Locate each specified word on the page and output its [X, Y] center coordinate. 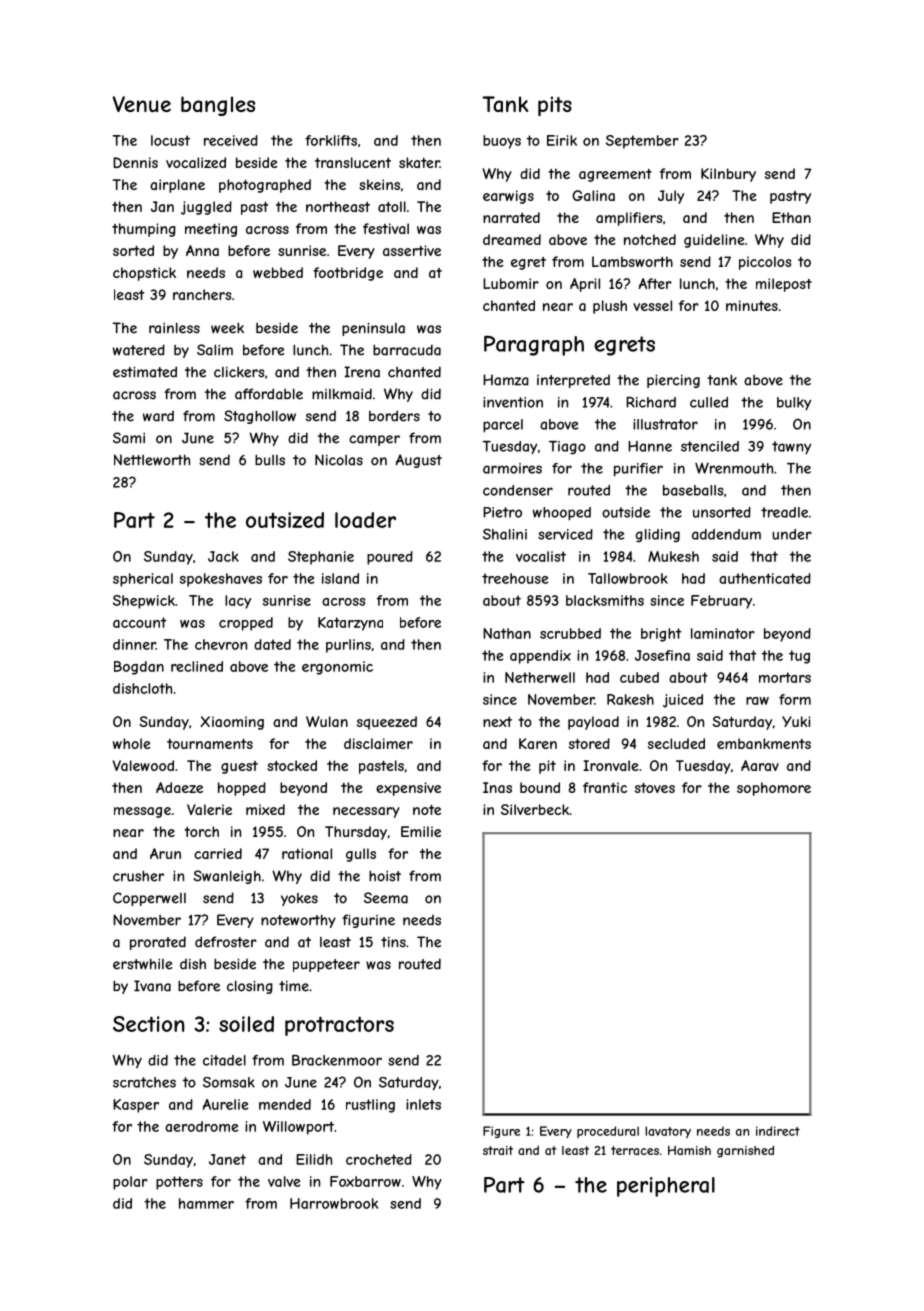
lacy [238, 602]
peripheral [666, 1187]
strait [498, 1150]
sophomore [774, 789]
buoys [502, 142]
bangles [218, 106]
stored [589, 743]
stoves [655, 787]
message [142, 812]
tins [393, 942]
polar [130, 1183]
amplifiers [629, 219]
